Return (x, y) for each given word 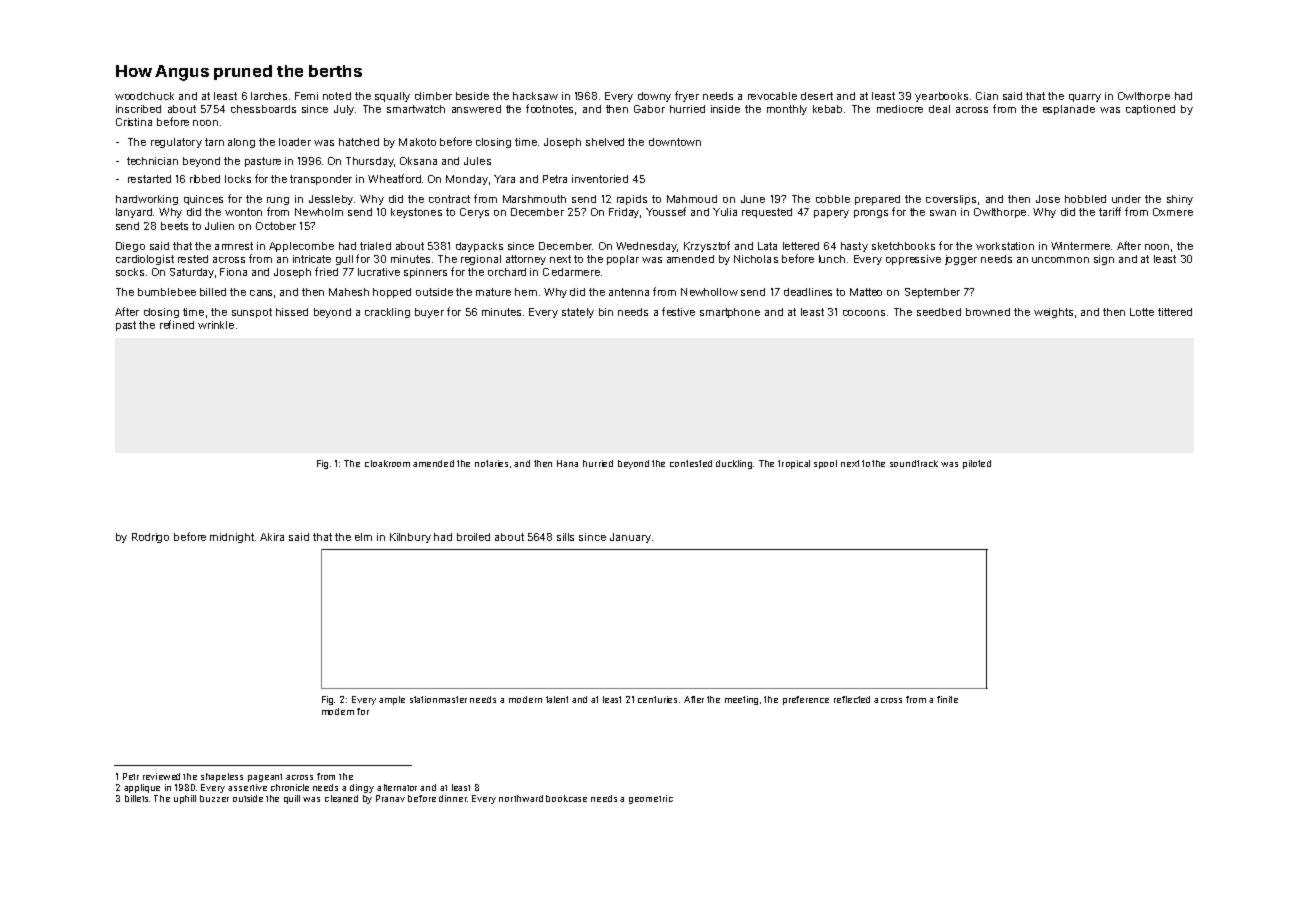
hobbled (1085, 199)
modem (338, 711)
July (344, 110)
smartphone (730, 313)
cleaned (341, 798)
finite (947, 699)
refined (177, 324)
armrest (234, 246)
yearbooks (941, 97)
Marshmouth (534, 199)
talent (557, 699)
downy (654, 97)
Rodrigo (150, 538)
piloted (977, 464)
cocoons (864, 313)
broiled (473, 537)
